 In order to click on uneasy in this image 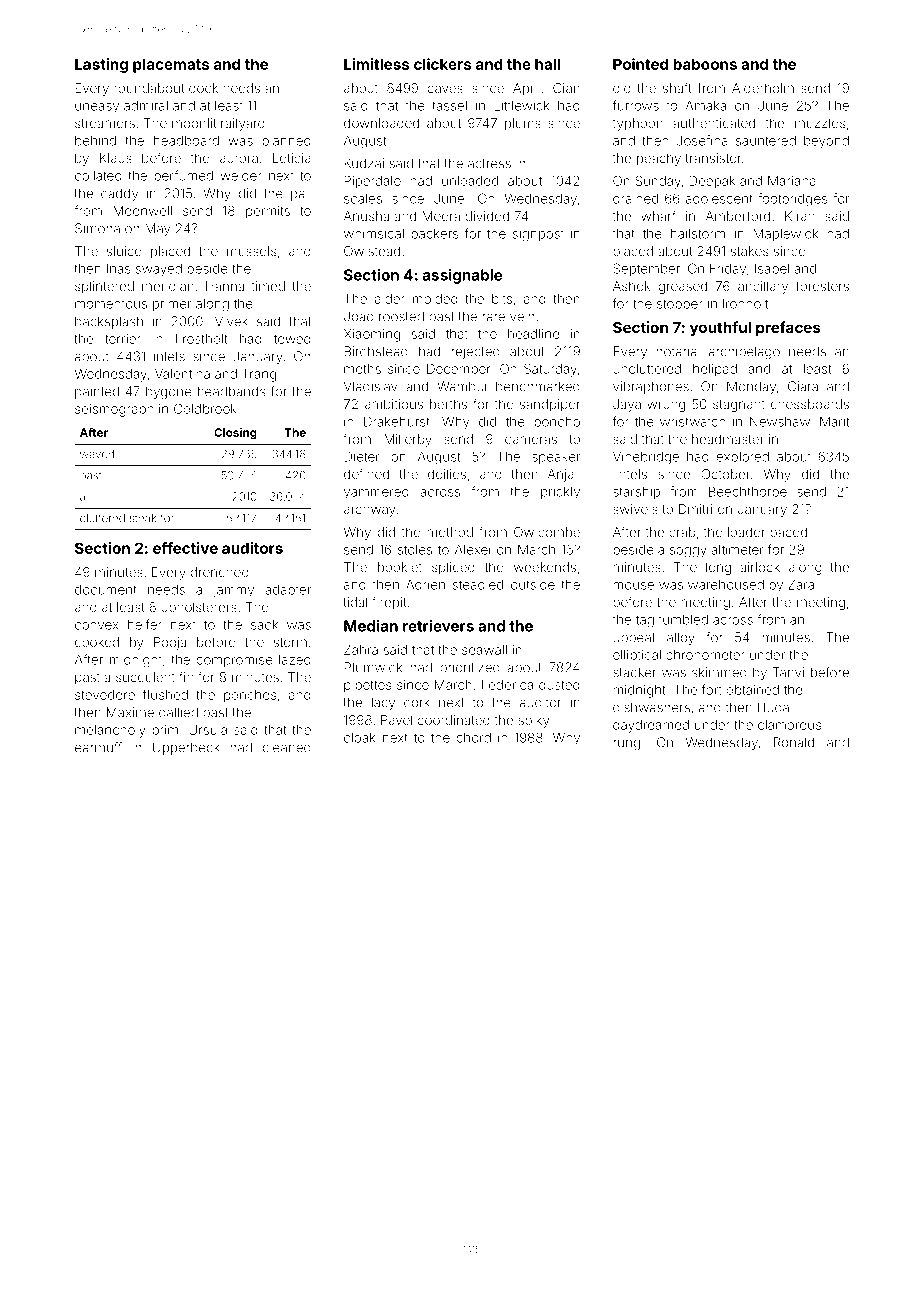, I will do `click(97, 108)`.
